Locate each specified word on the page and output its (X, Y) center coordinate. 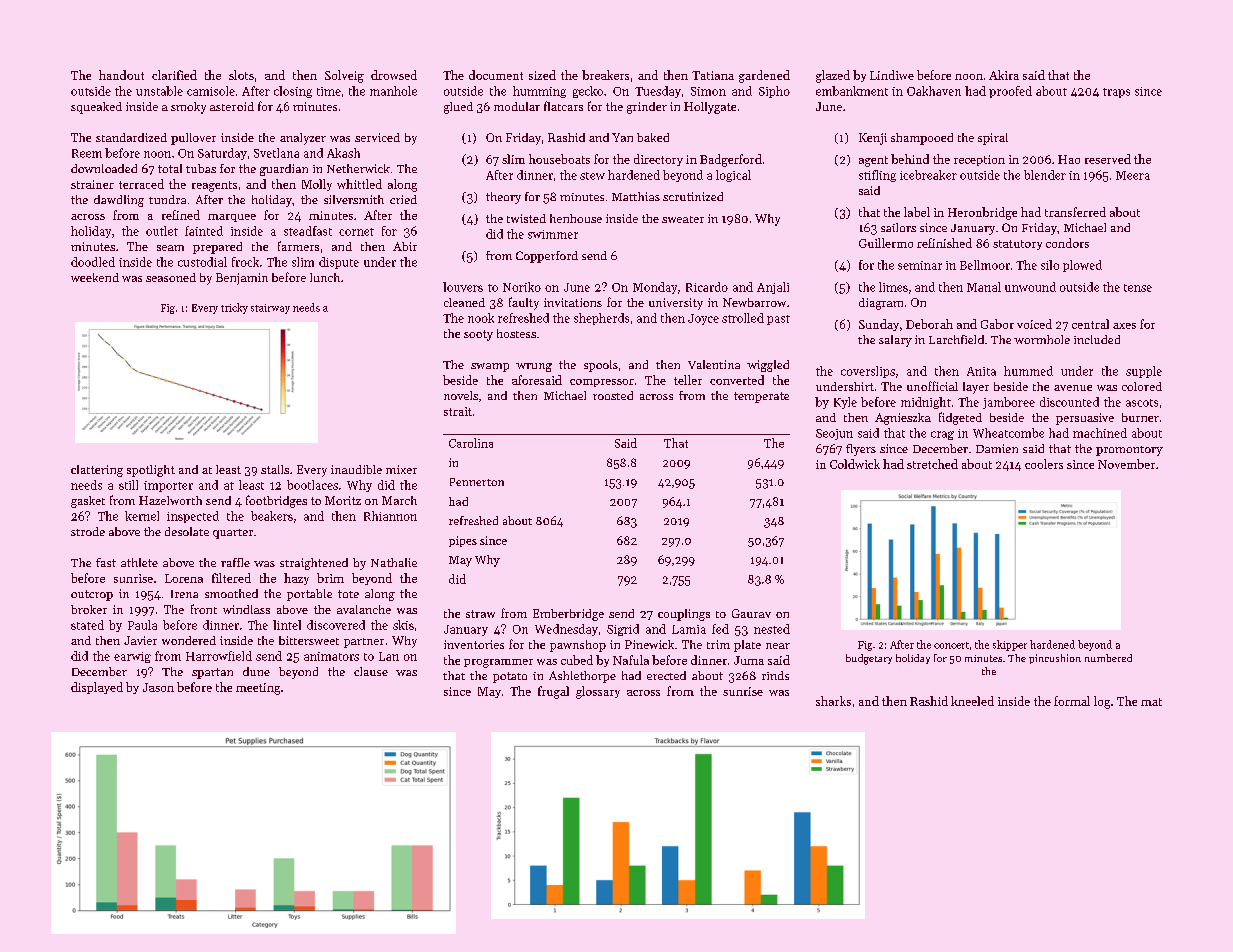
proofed (1010, 92)
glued (458, 108)
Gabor (997, 324)
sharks (833, 701)
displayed (97, 688)
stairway (270, 309)
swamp (490, 367)
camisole (211, 91)
